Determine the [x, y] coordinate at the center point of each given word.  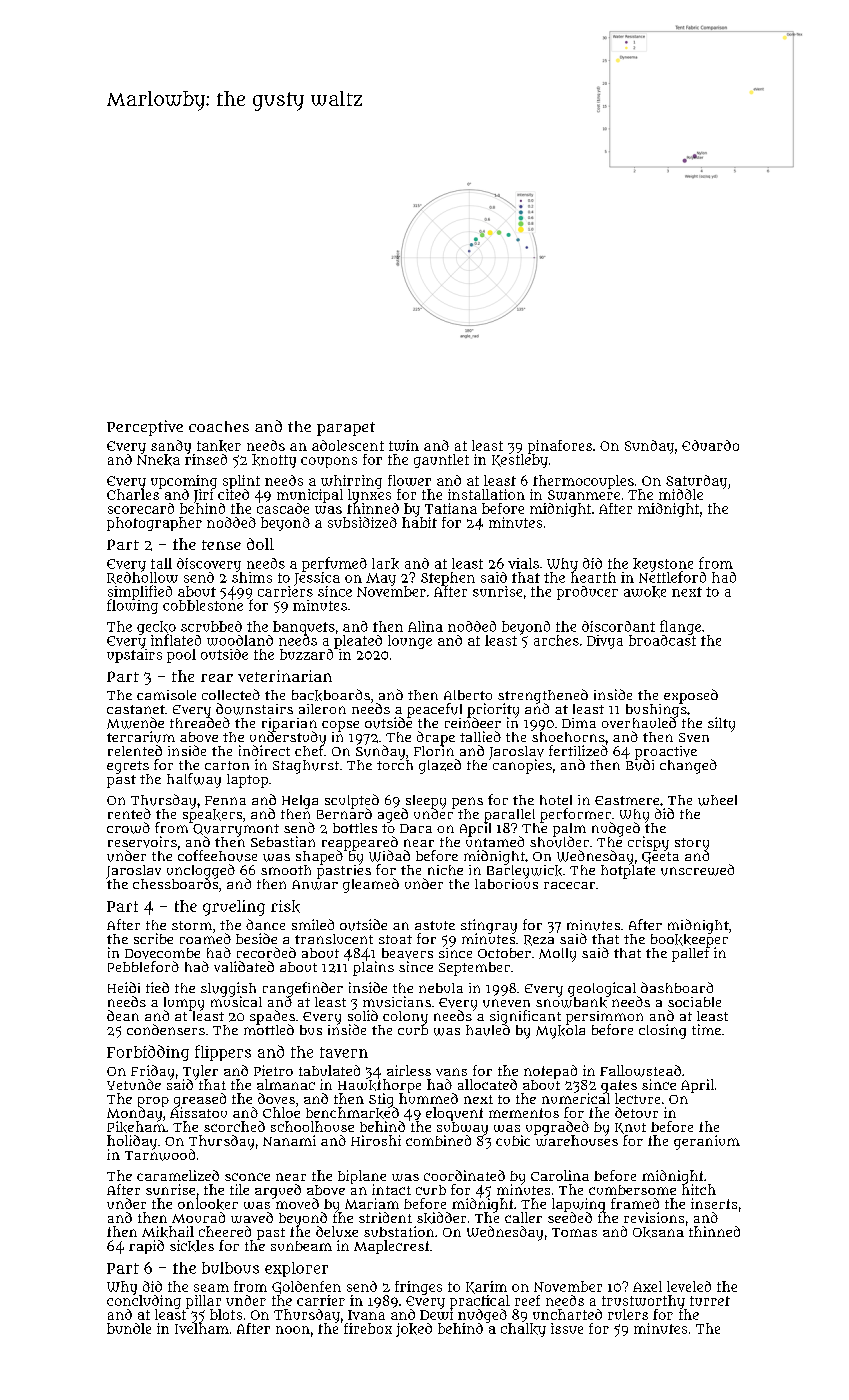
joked [414, 1330]
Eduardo [710, 445]
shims [252, 577]
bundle [129, 1328]
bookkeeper [689, 940]
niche [445, 870]
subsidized [362, 522]
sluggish [228, 989]
